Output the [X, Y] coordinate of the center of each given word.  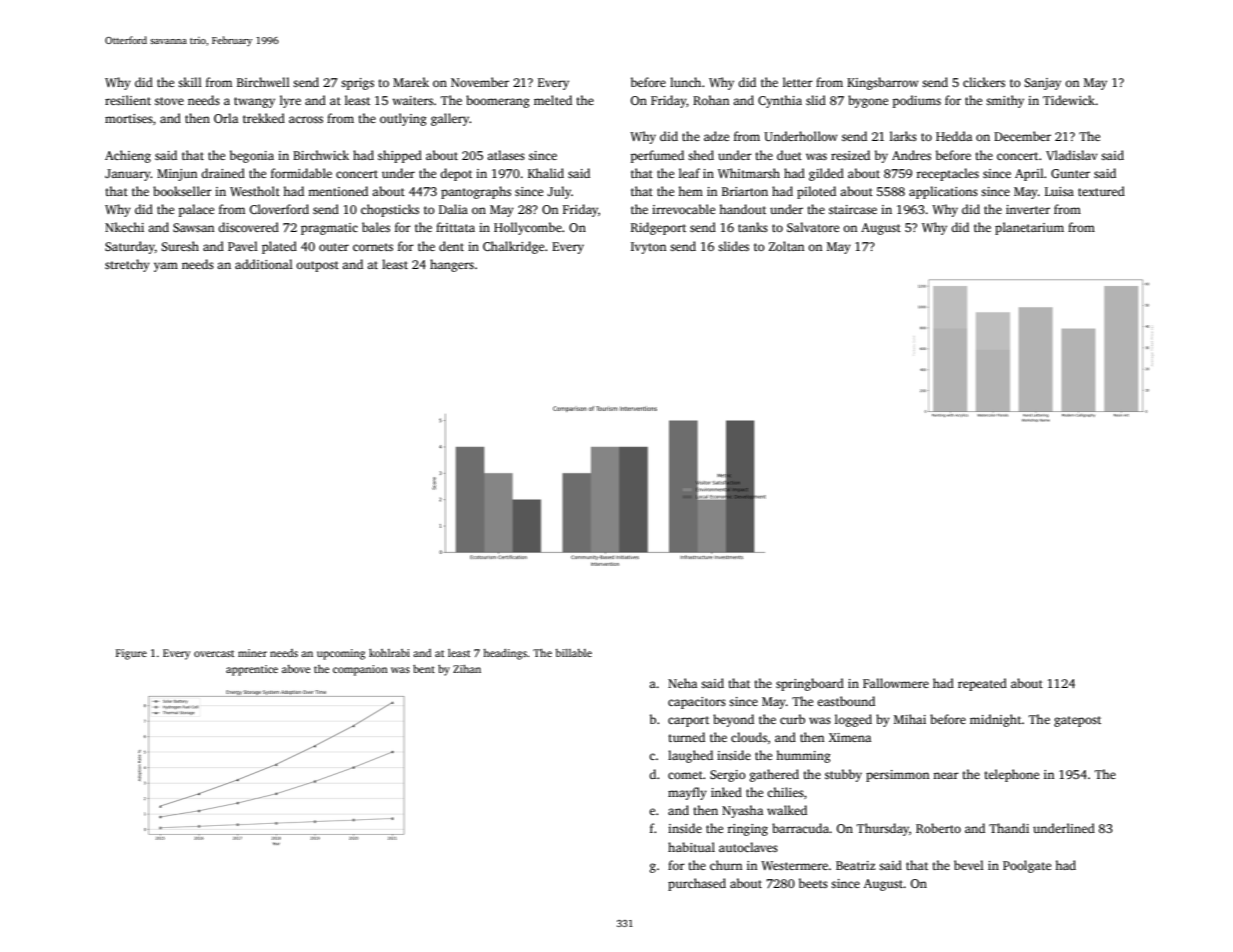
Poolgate [1027, 866]
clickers [984, 82]
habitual [691, 847]
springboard [810, 684]
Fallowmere [896, 683]
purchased [697, 884]
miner [252, 653]
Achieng [128, 156]
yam [166, 267]
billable [573, 653]
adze [716, 136]
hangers [452, 265]
